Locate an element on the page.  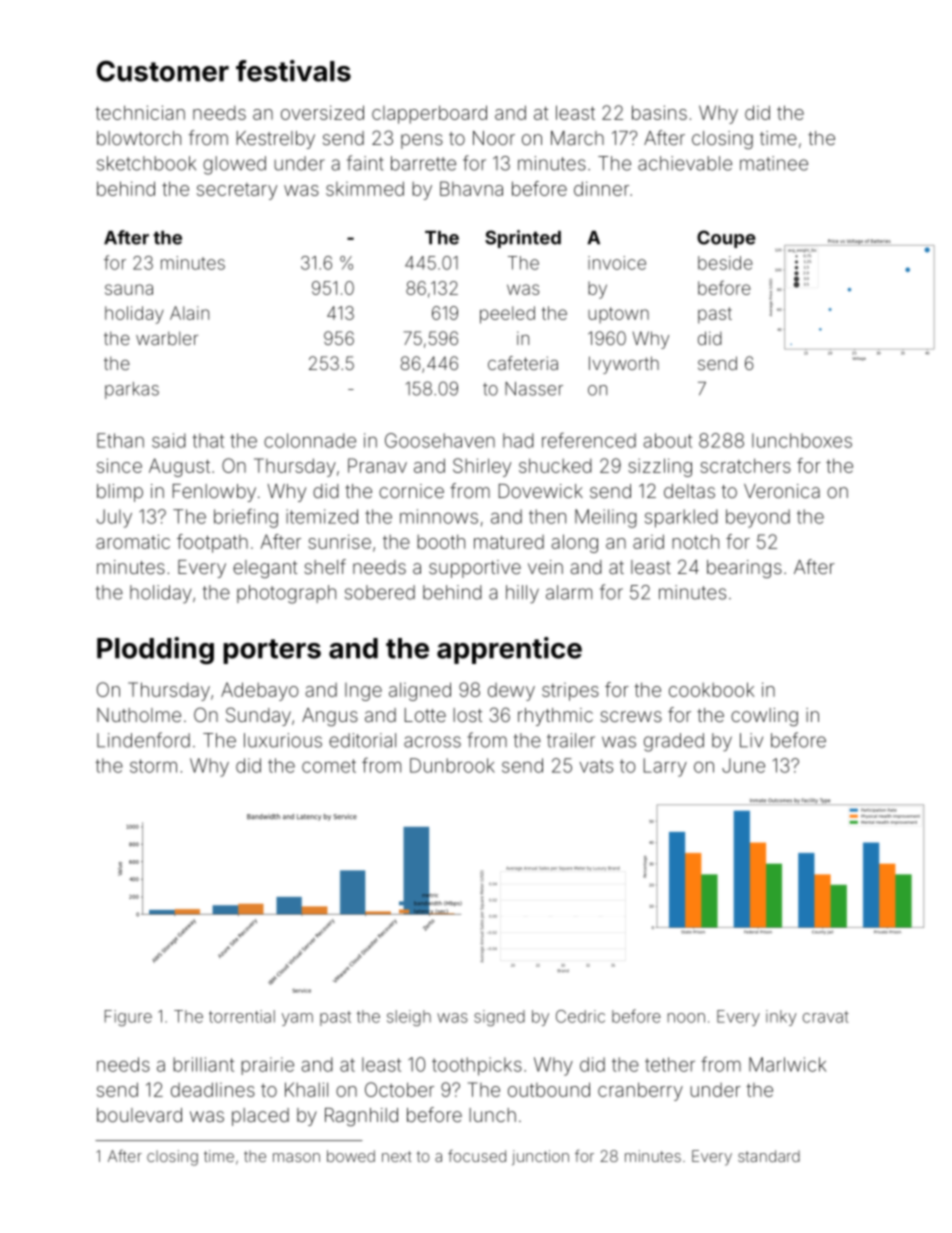
that is located at coordinates (208, 440).
